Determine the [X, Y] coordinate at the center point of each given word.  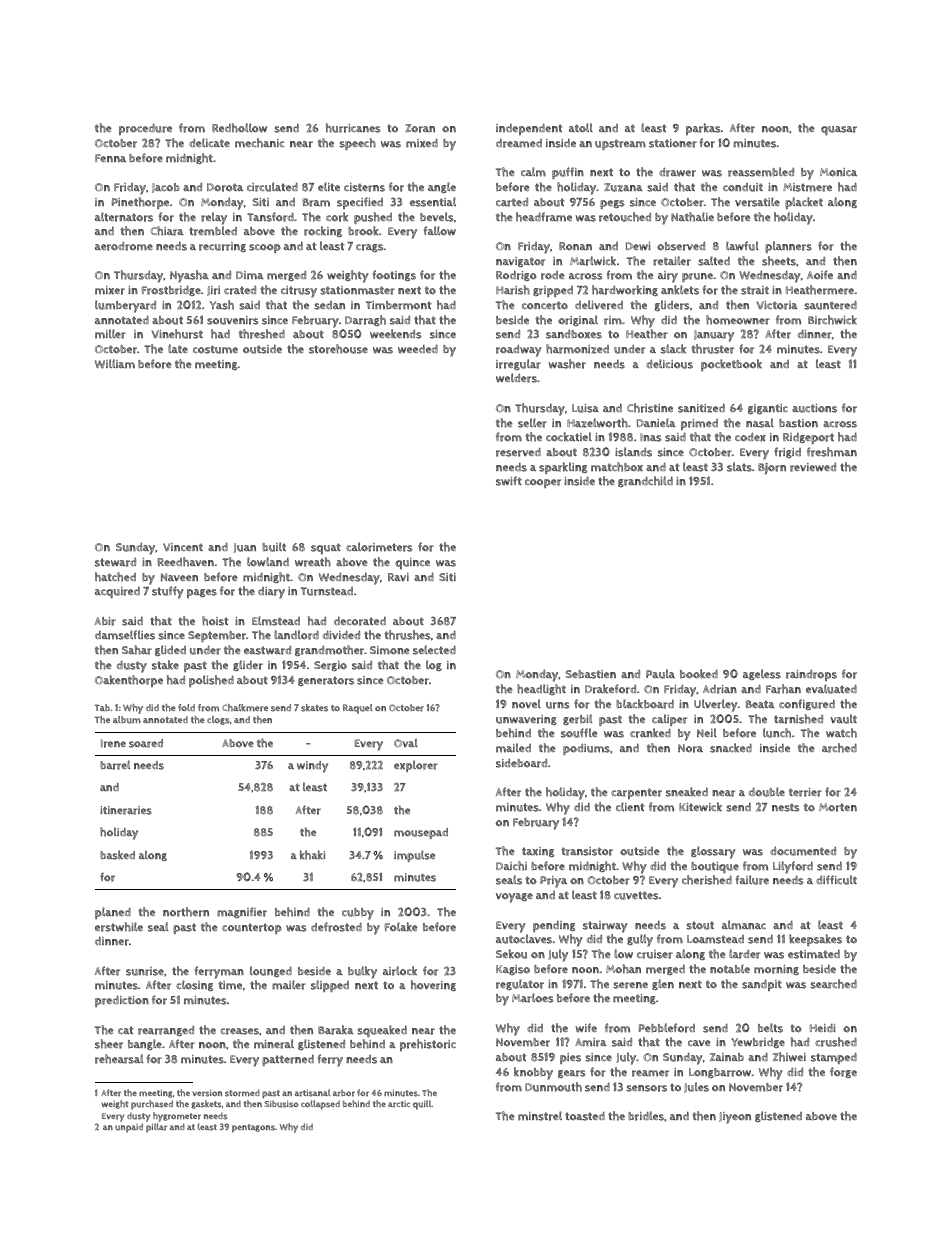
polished [211, 681]
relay [214, 218]
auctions [814, 408]
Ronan [575, 246]
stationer [673, 143]
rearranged [166, 1030]
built [274, 547]
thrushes [407, 635]
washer [567, 364]
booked [699, 674]
